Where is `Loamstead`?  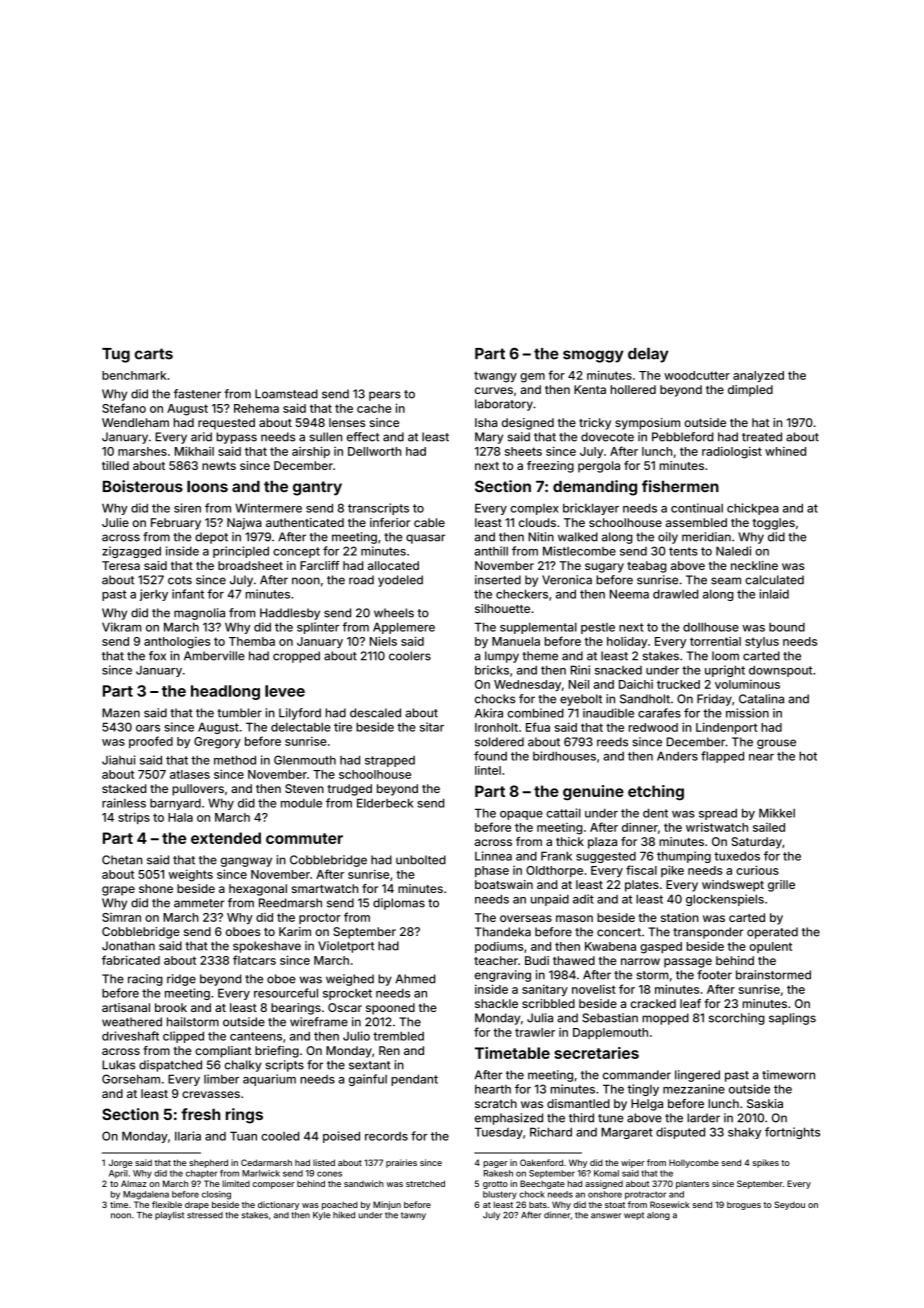
Loamstead is located at coordinates (286, 394).
